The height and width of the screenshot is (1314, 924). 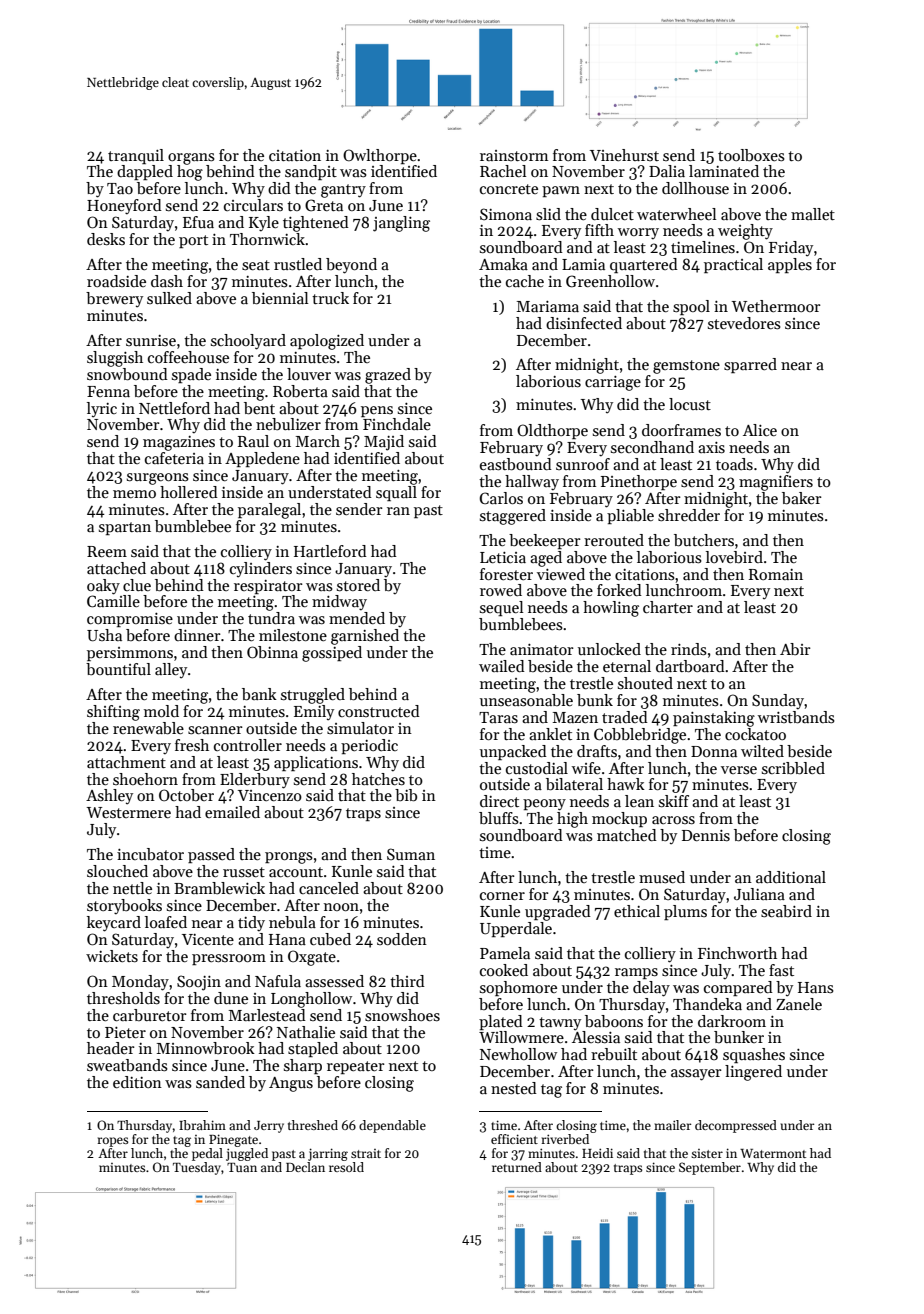 I want to click on Hans, so click(x=816, y=988).
